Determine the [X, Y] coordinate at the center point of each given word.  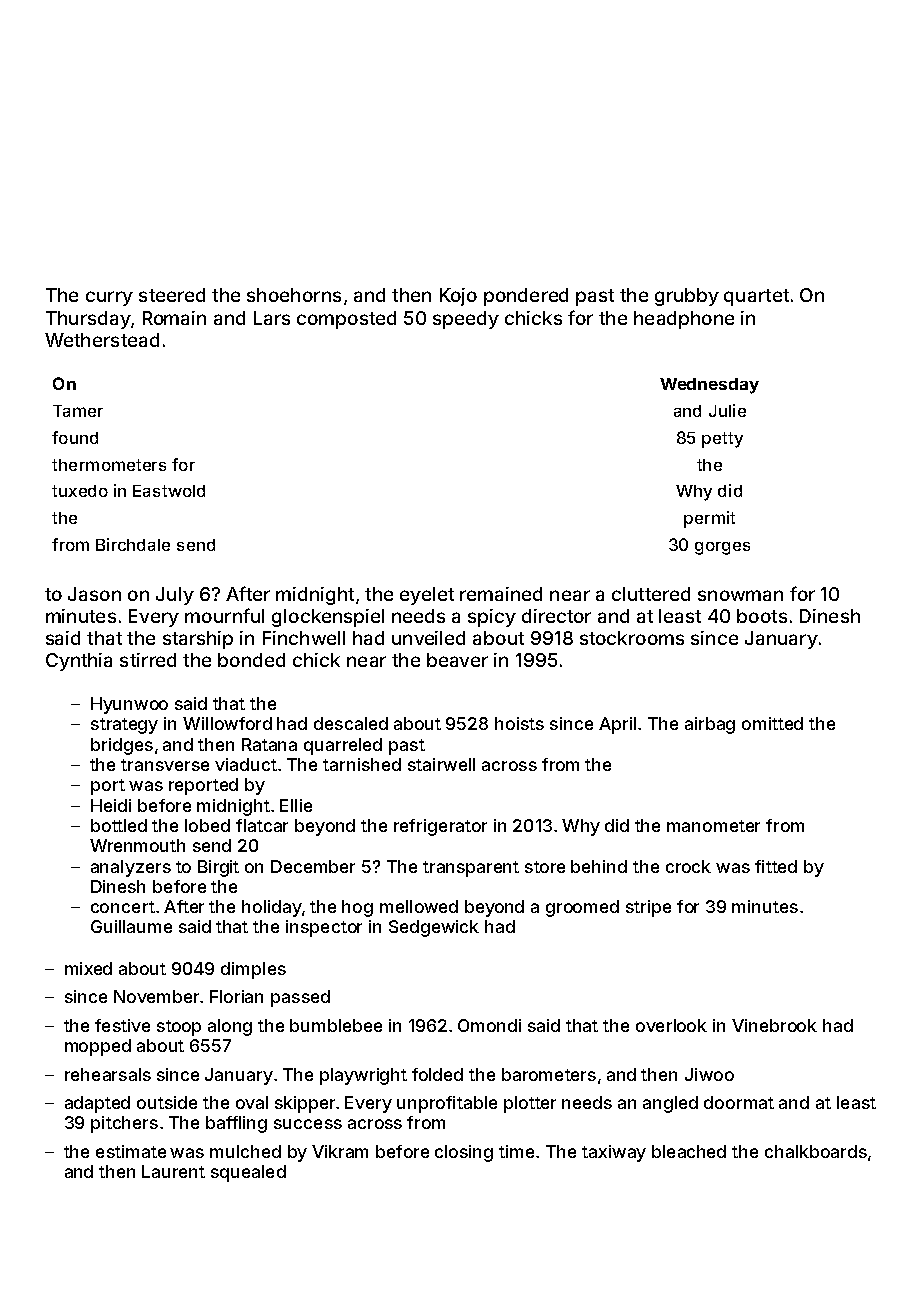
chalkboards [816, 1151]
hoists [519, 723]
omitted [772, 723]
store [545, 867]
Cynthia [79, 662]
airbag [710, 725]
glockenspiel [328, 618]
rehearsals [108, 1074]
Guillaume [131, 926]
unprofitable [447, 1104]
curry [109, 298]
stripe [648, 908]
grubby [687, 297]
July [175, 596]
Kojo [458, 297]
